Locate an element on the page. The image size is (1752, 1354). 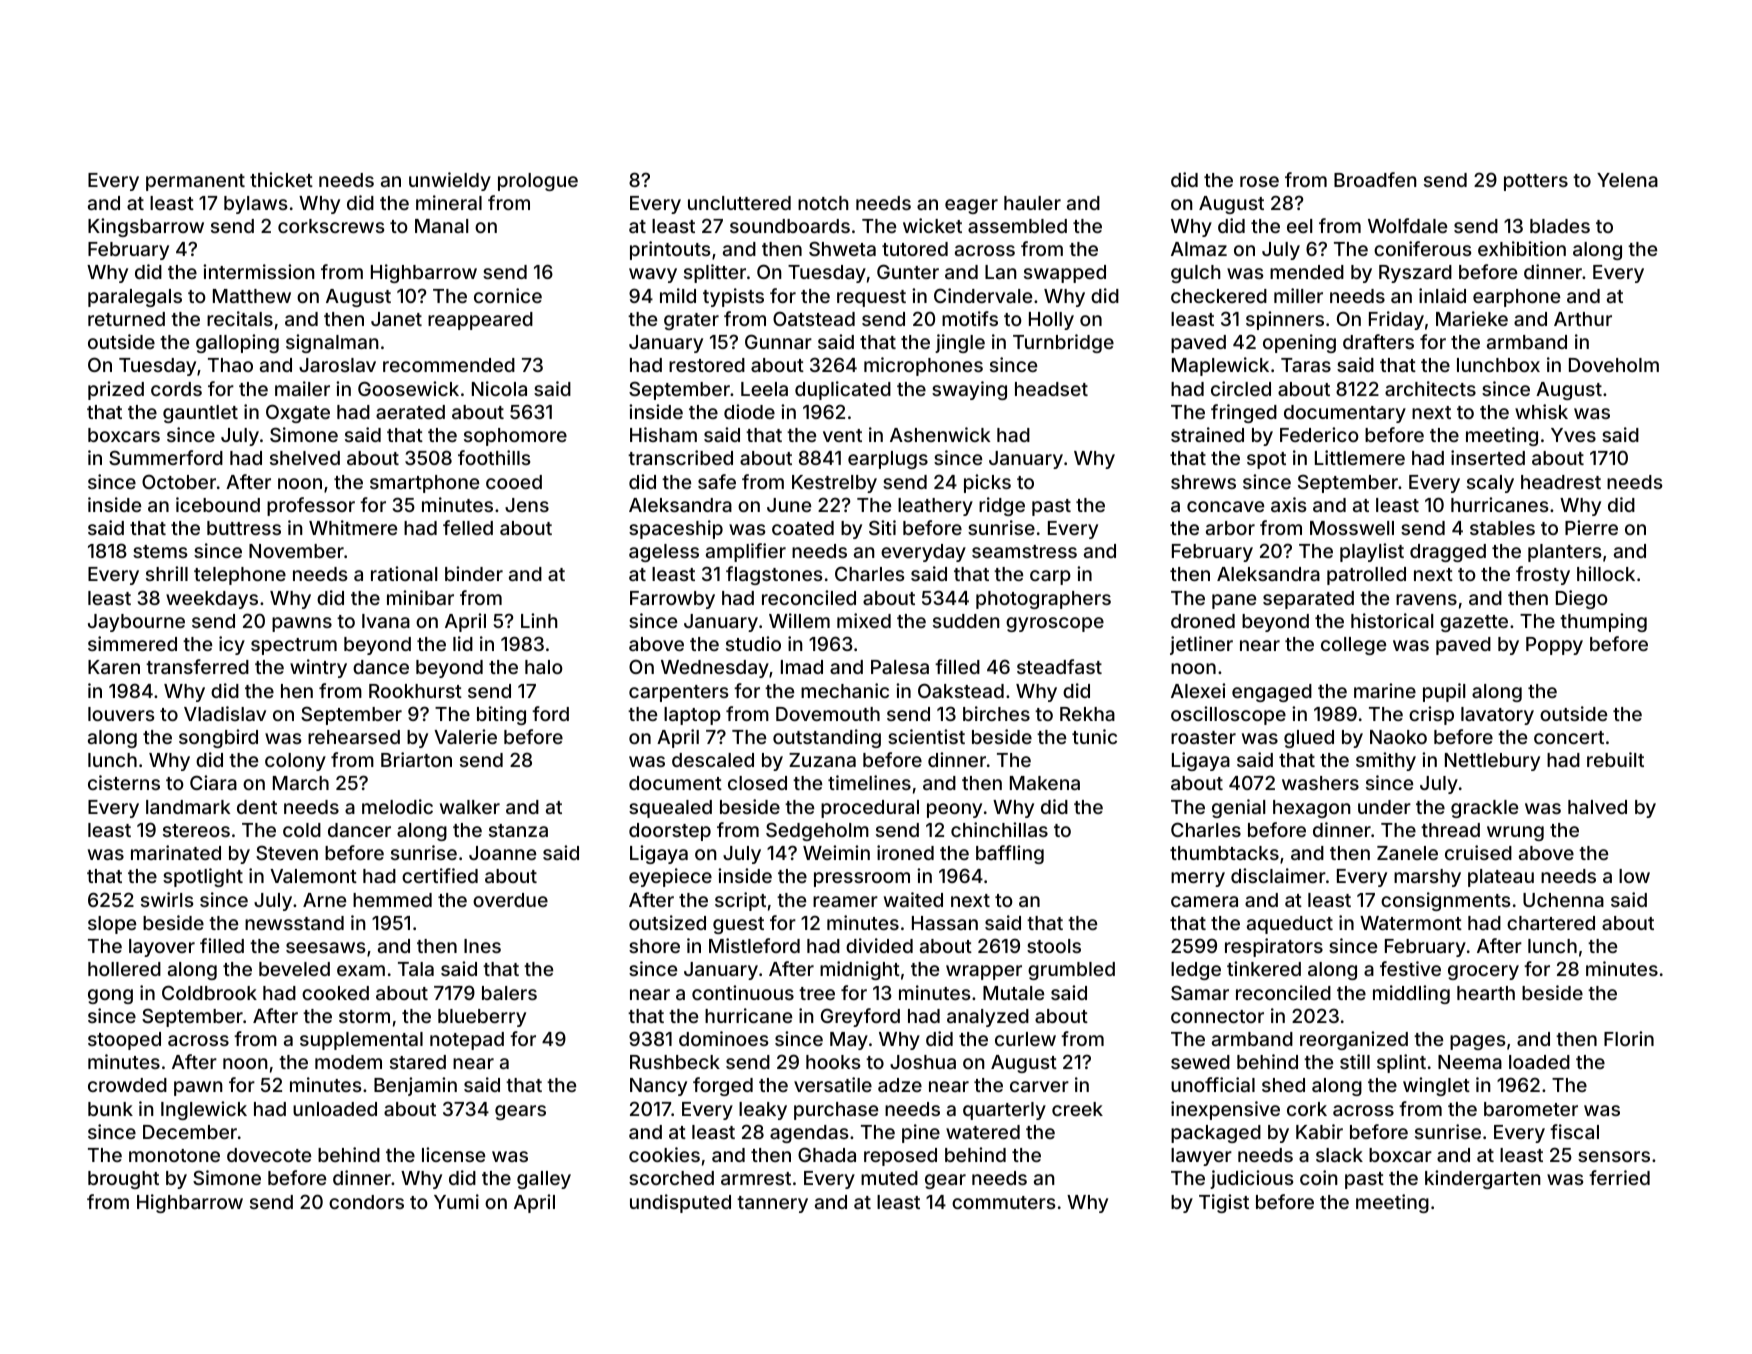
bylaws is located at coordinates (255, 205).
